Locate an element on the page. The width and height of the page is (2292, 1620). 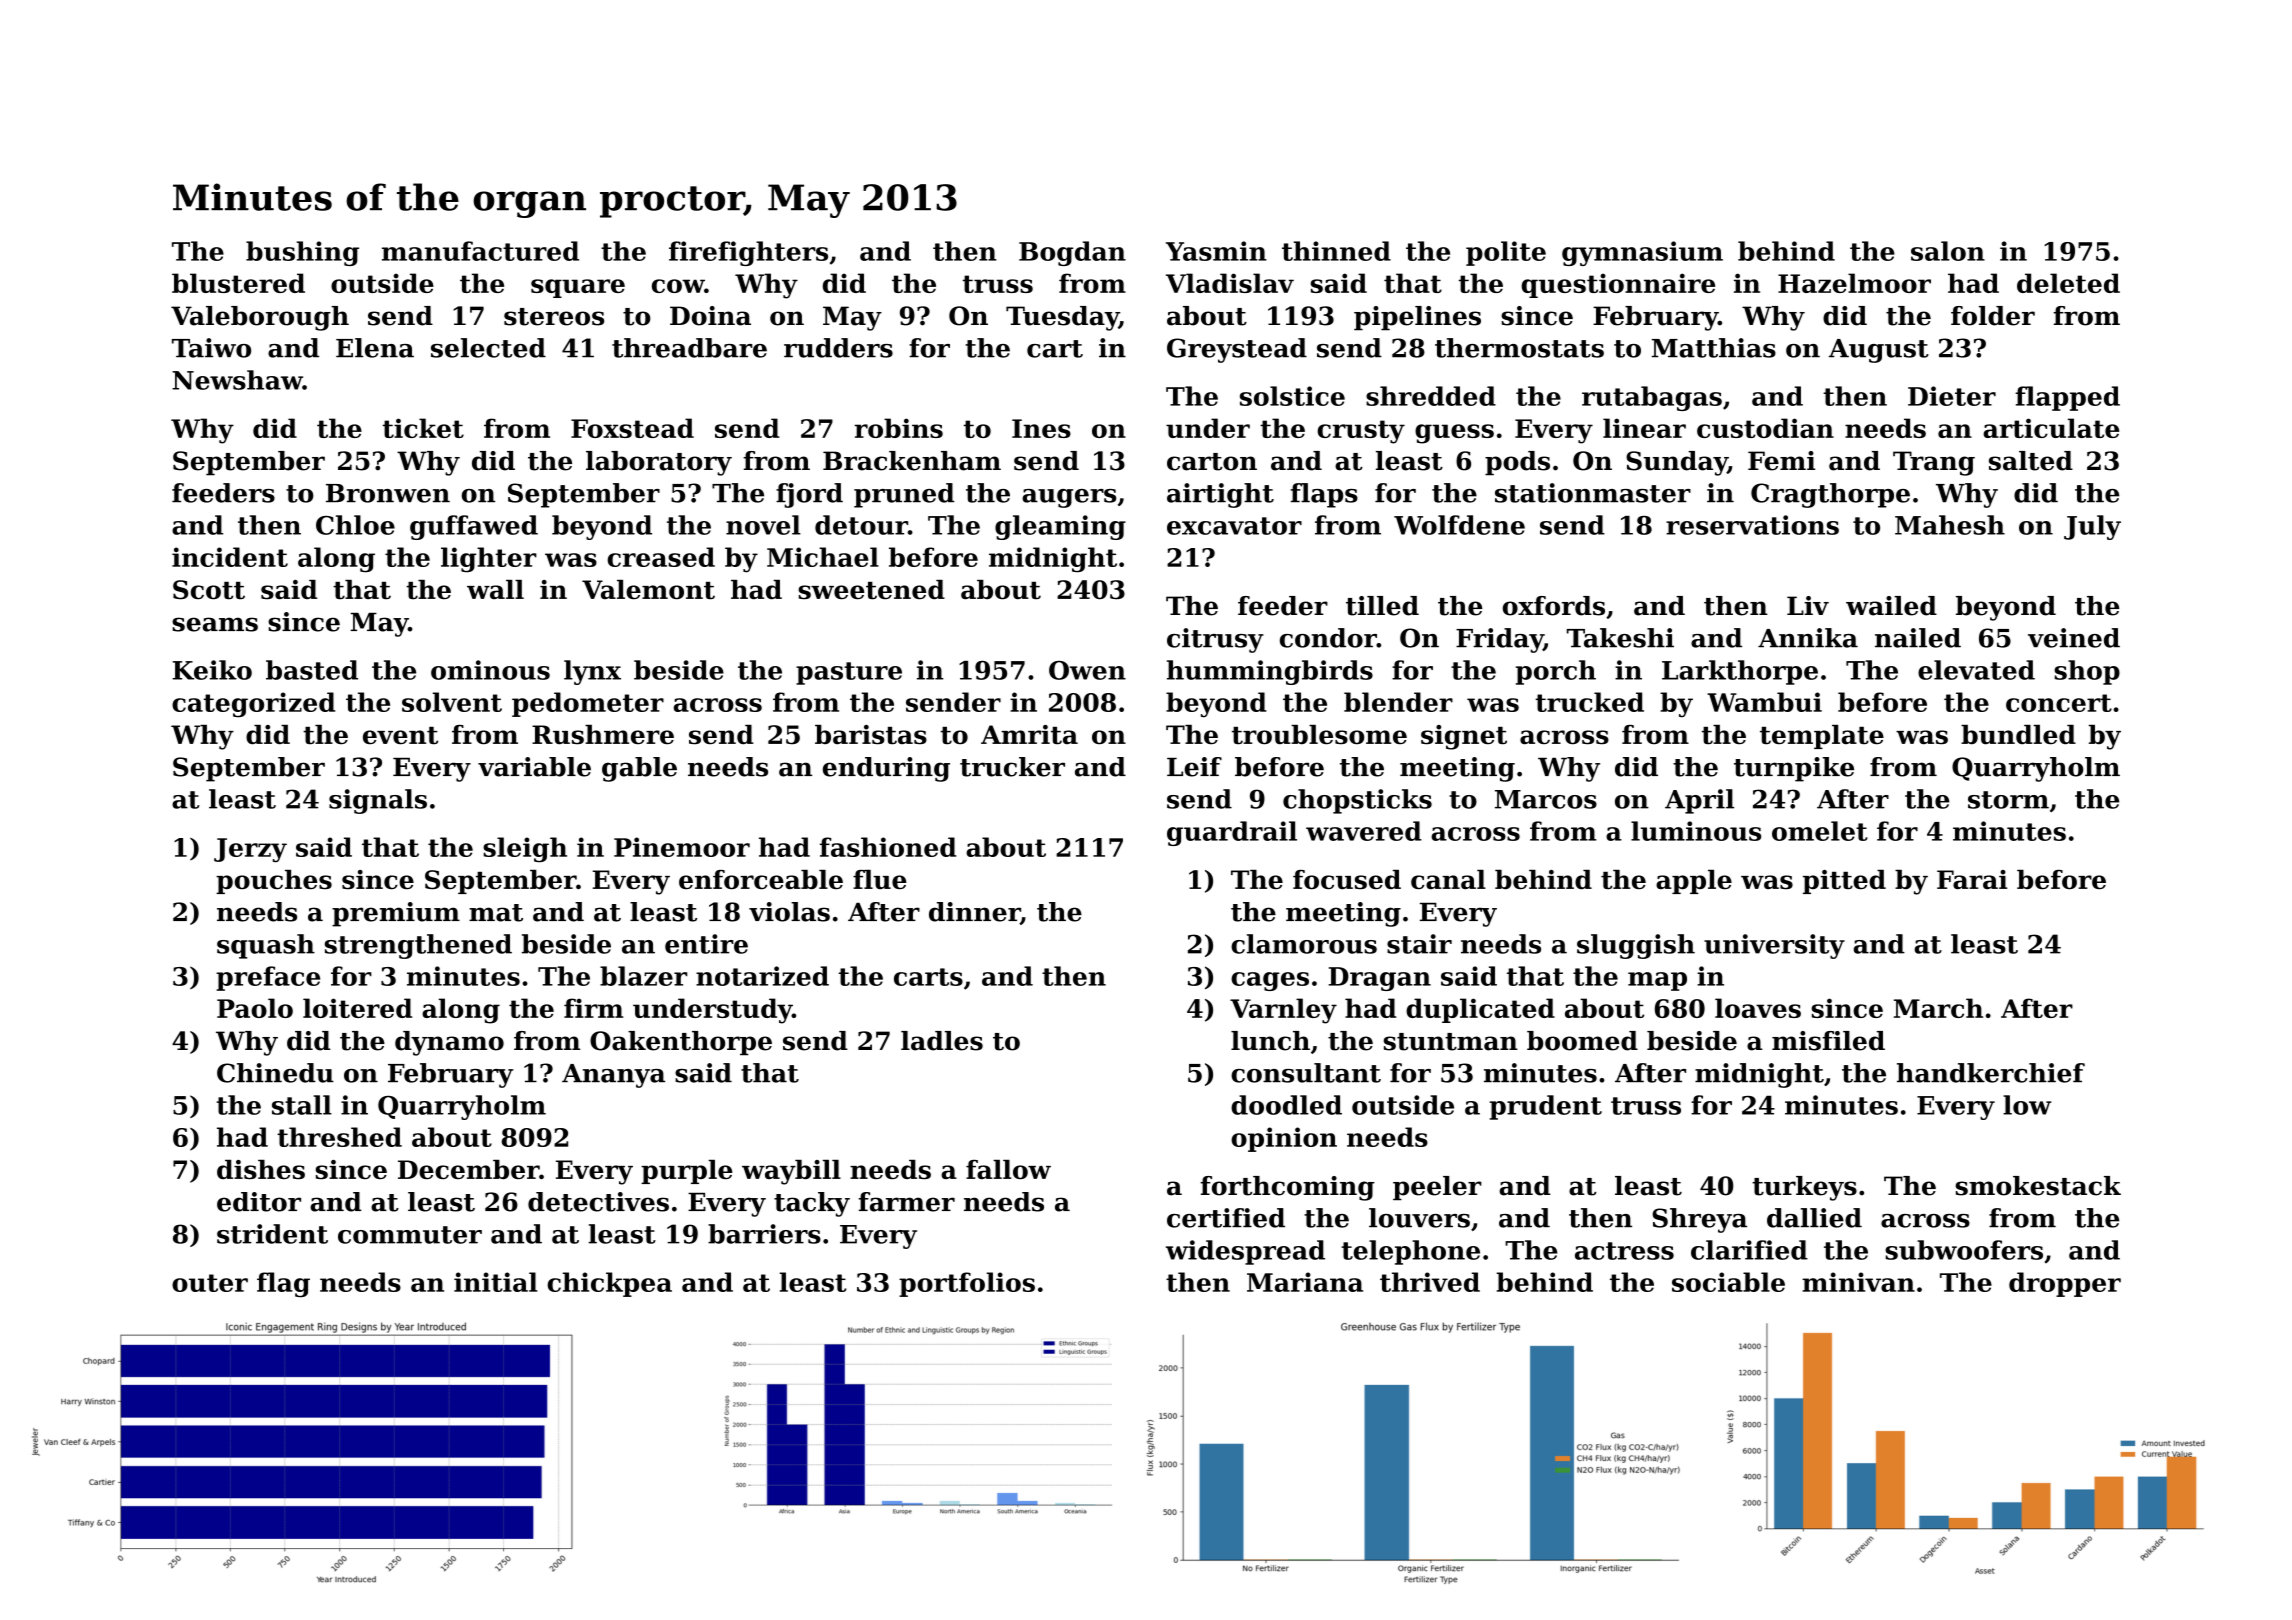
Yasmin is located at coordinates (1216, 251).
